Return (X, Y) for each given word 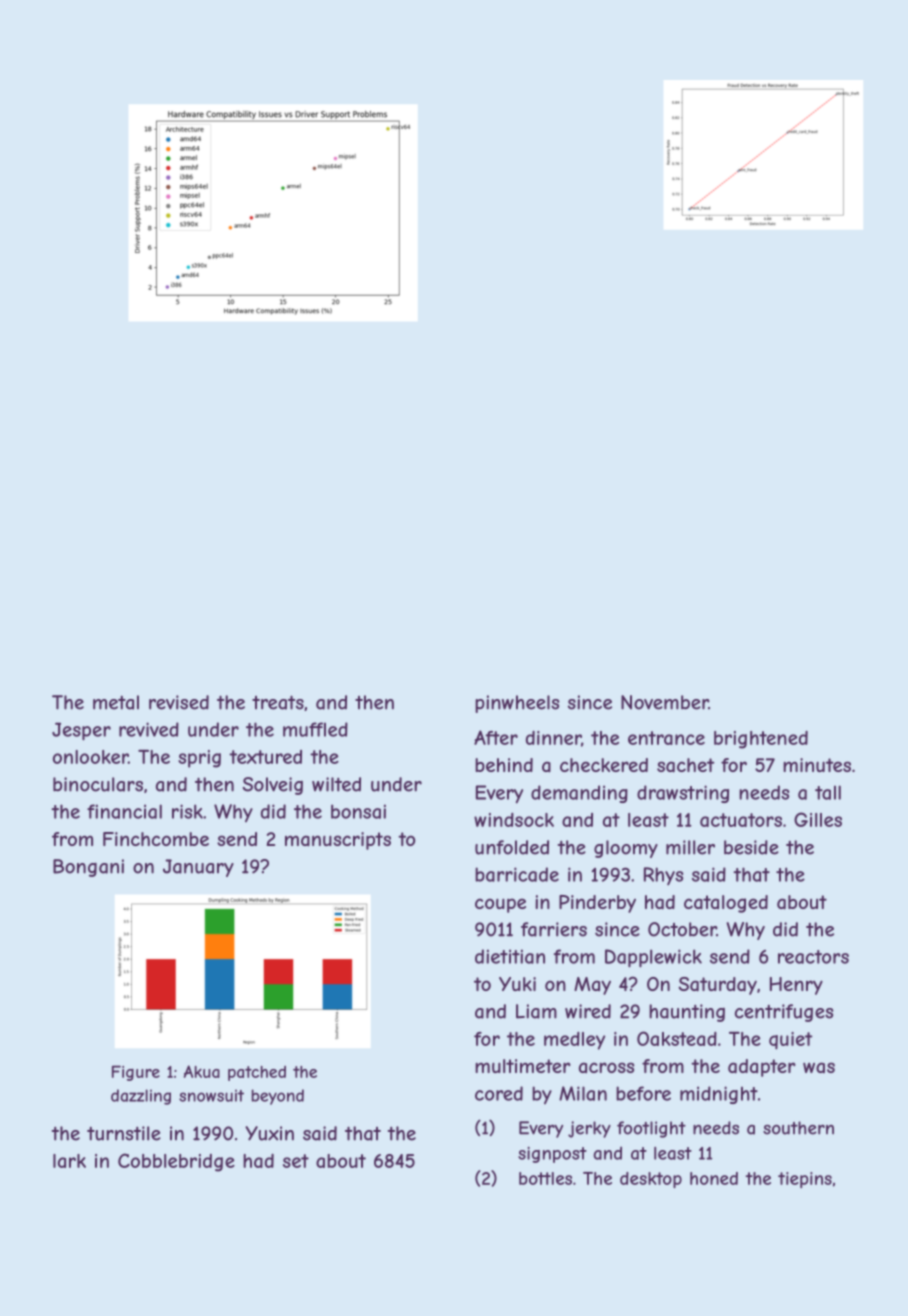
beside (751, 847)
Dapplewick (653, 958)
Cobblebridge (176, 1162)
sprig (199, 759)
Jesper (81, 731)
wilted (336, 784)
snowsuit (211, 1095)
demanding (579, 794)
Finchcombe (156, 839)
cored (499, 1093)
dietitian (510, 956)
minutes (817, 765)
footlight (651, 1129)
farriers (554, 929)
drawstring (683, 794)
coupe (500, 905)
